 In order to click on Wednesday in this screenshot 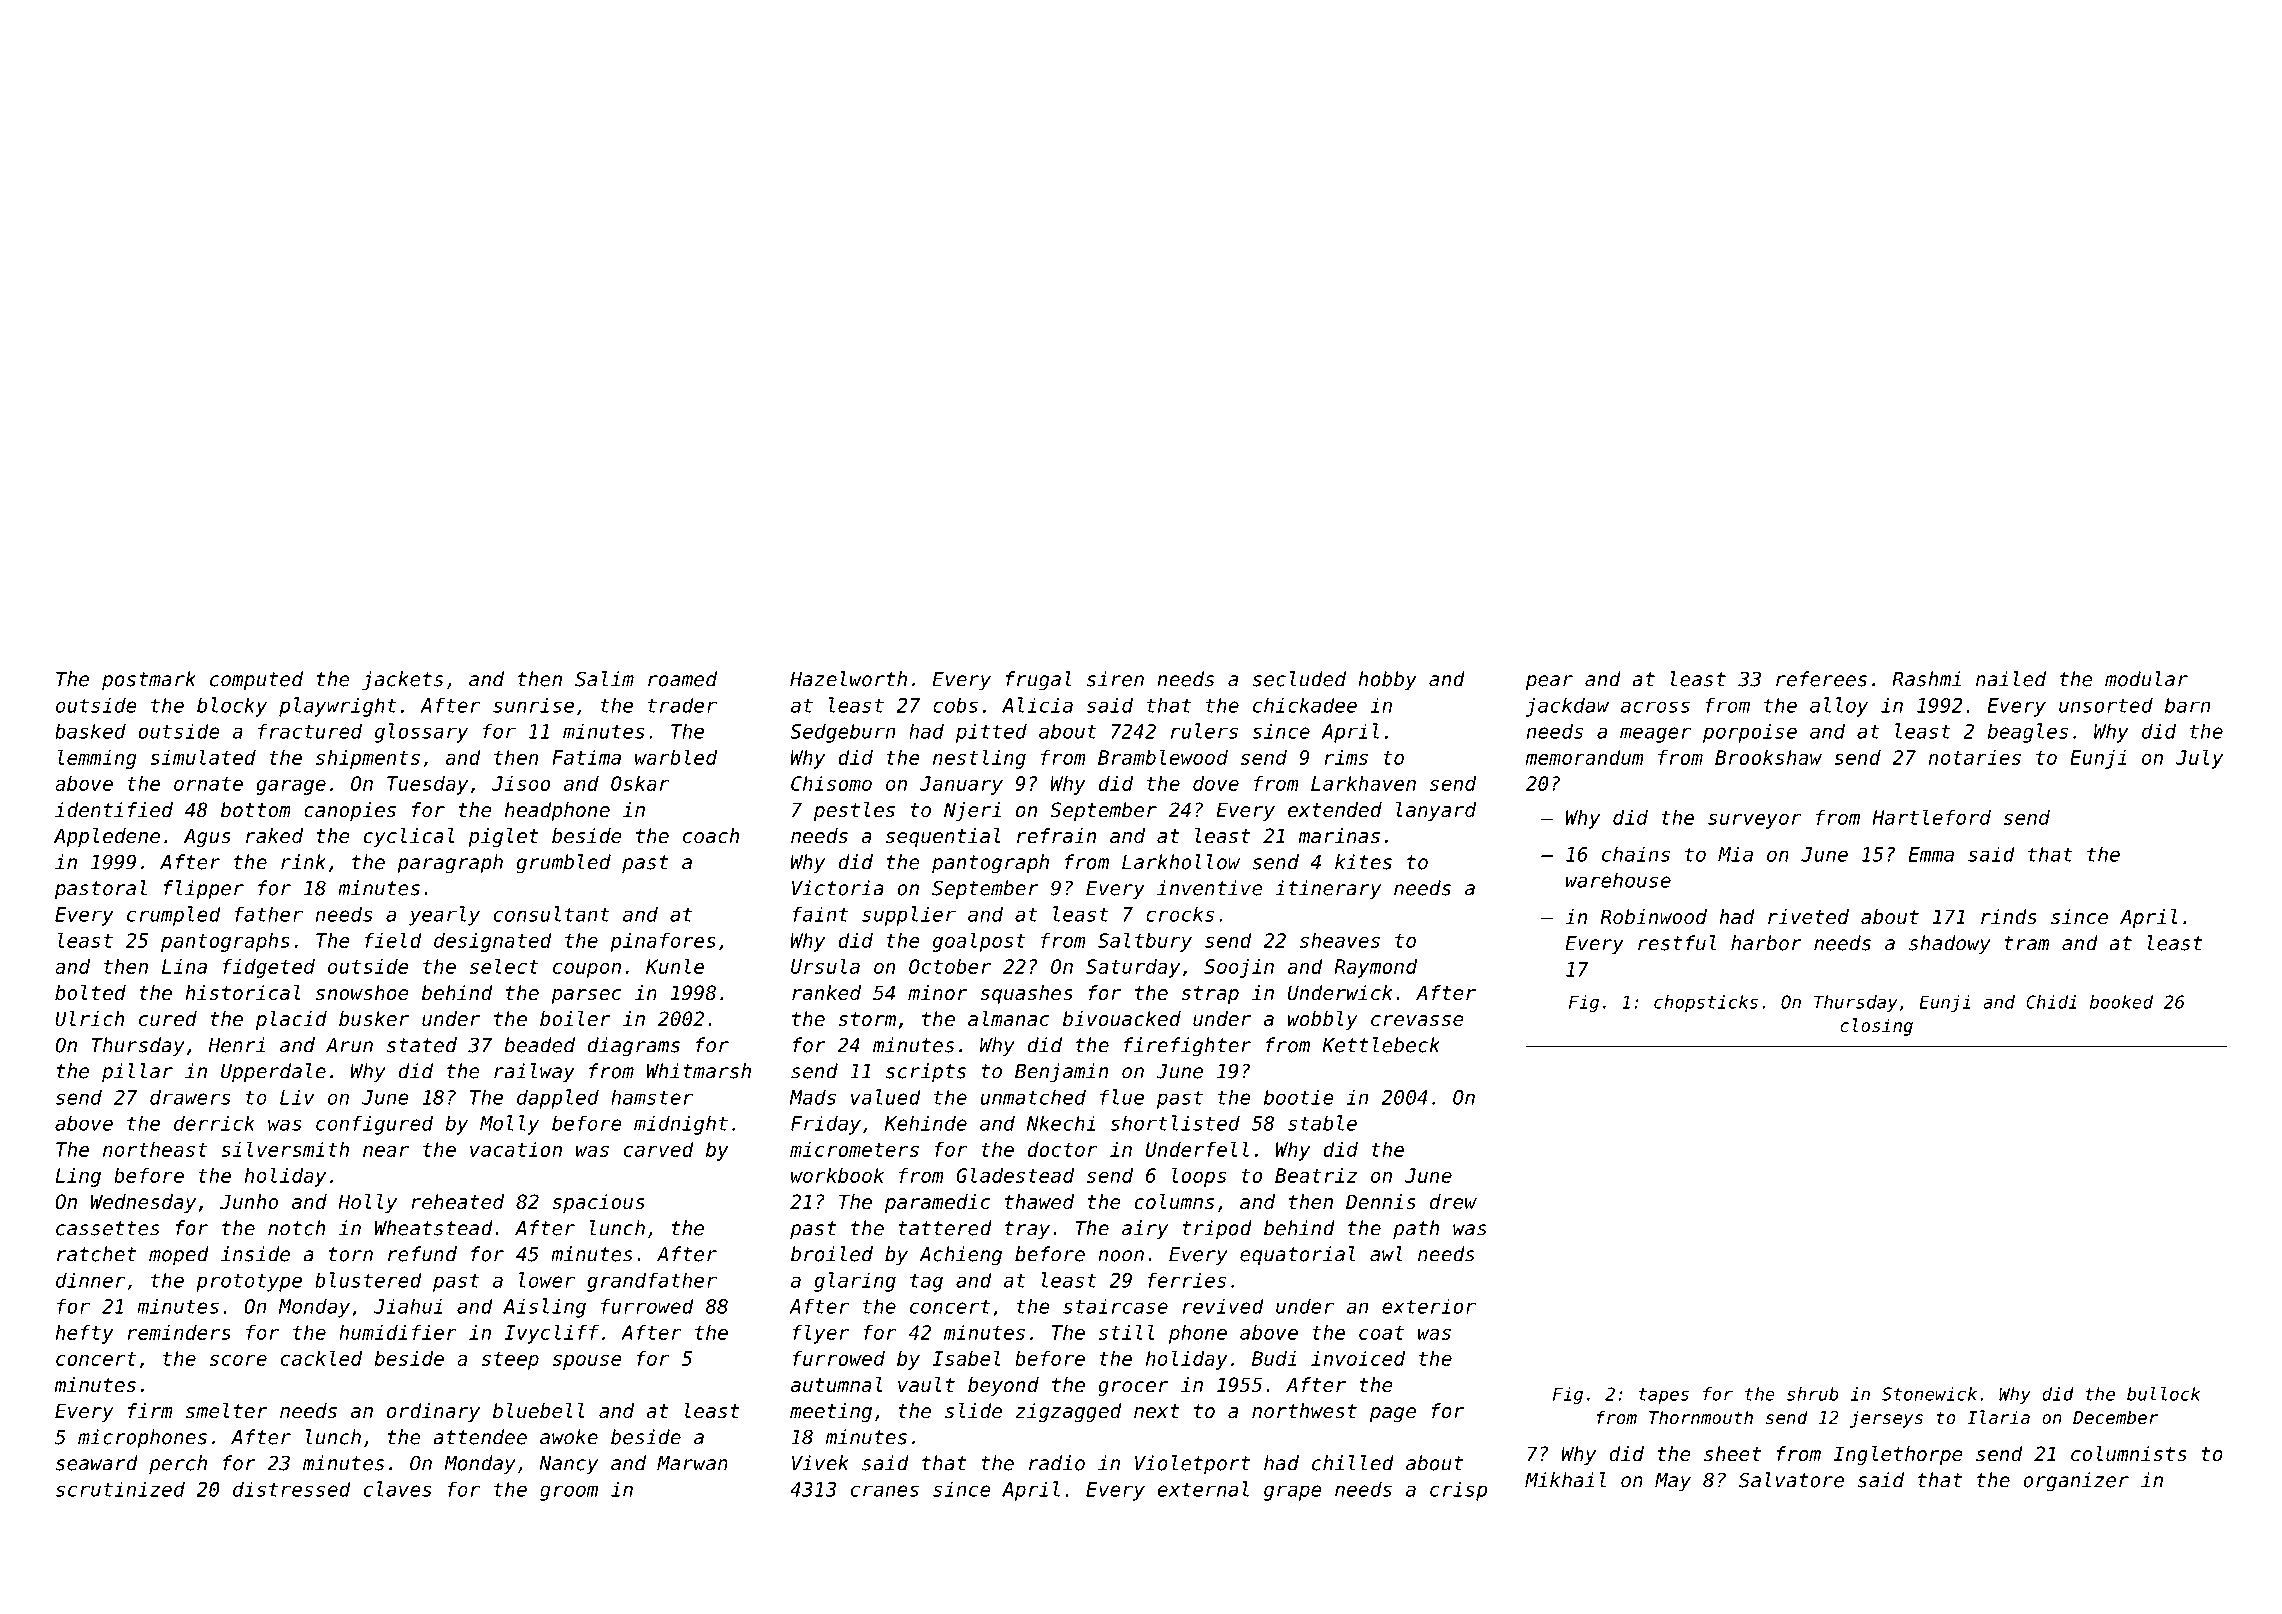, I will do `click(143, 1203)`.
